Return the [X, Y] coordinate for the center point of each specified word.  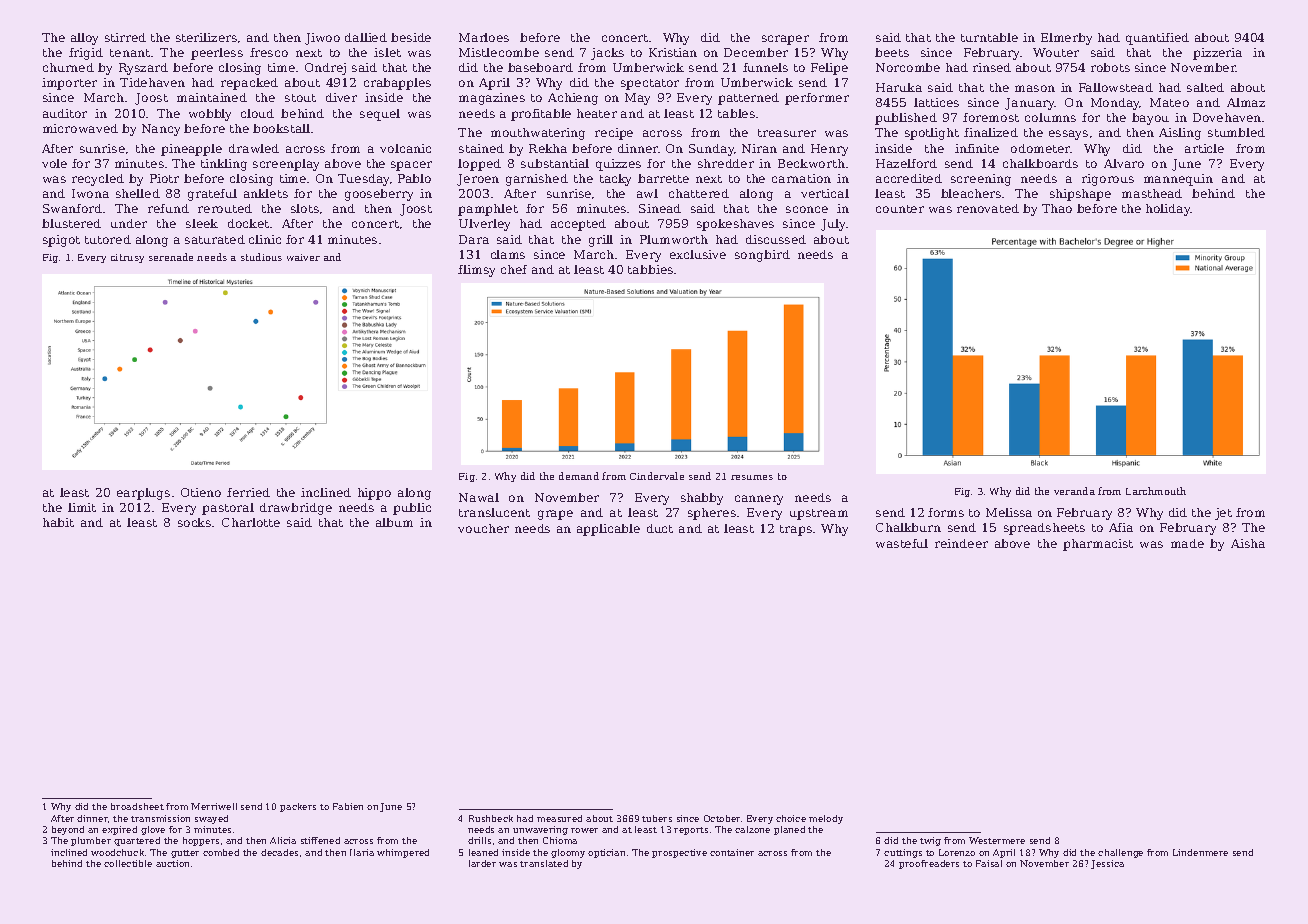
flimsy [476, 271]
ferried [248, 492]
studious [261, 257]
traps [796, 530]
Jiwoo [322, 39]
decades [279, 852]
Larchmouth [1156, 491]
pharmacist [1098, 545]
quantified [1157, 39]
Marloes [484, 37]
